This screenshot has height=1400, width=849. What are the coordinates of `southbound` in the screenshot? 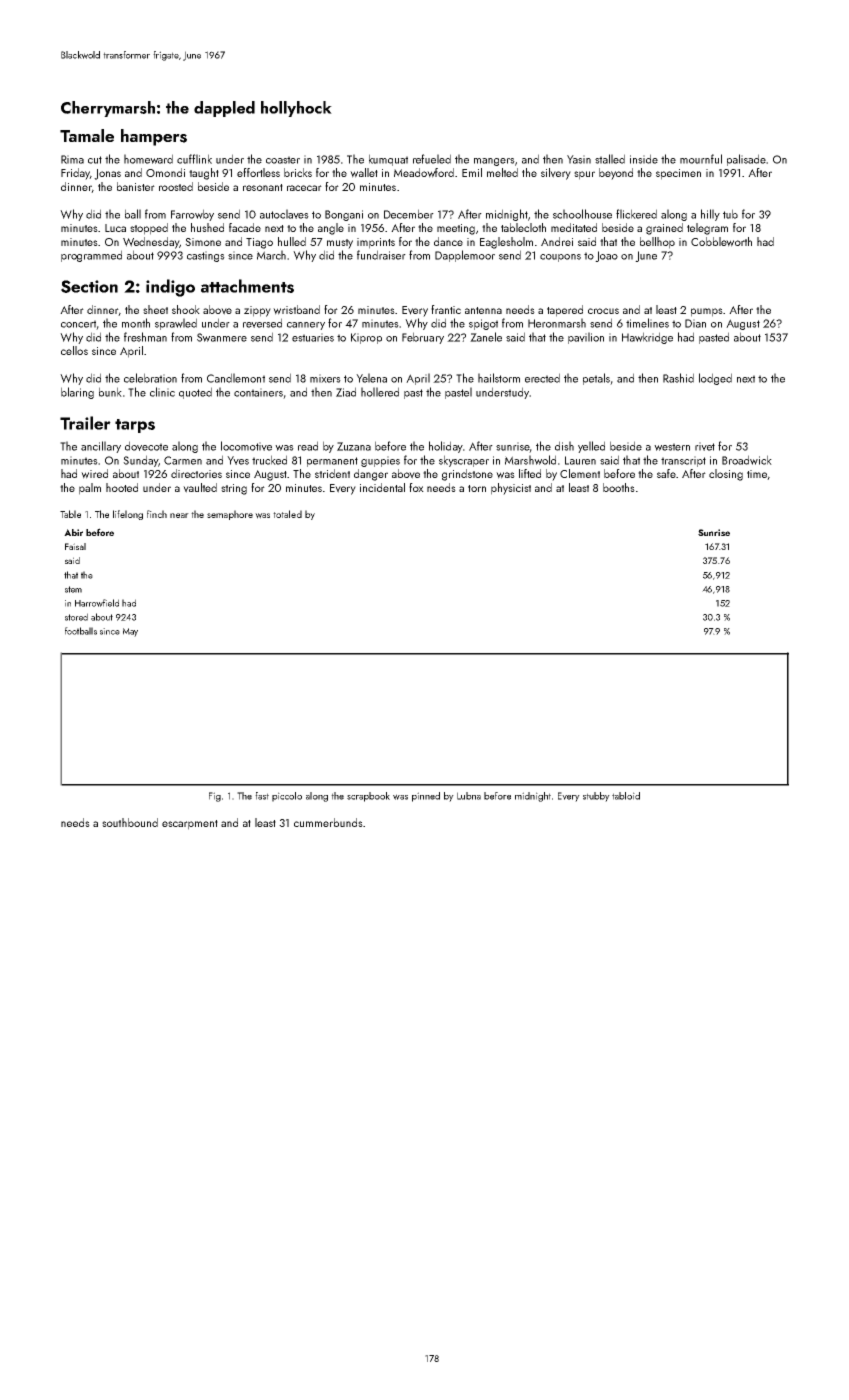 It's located at (130, 822).
